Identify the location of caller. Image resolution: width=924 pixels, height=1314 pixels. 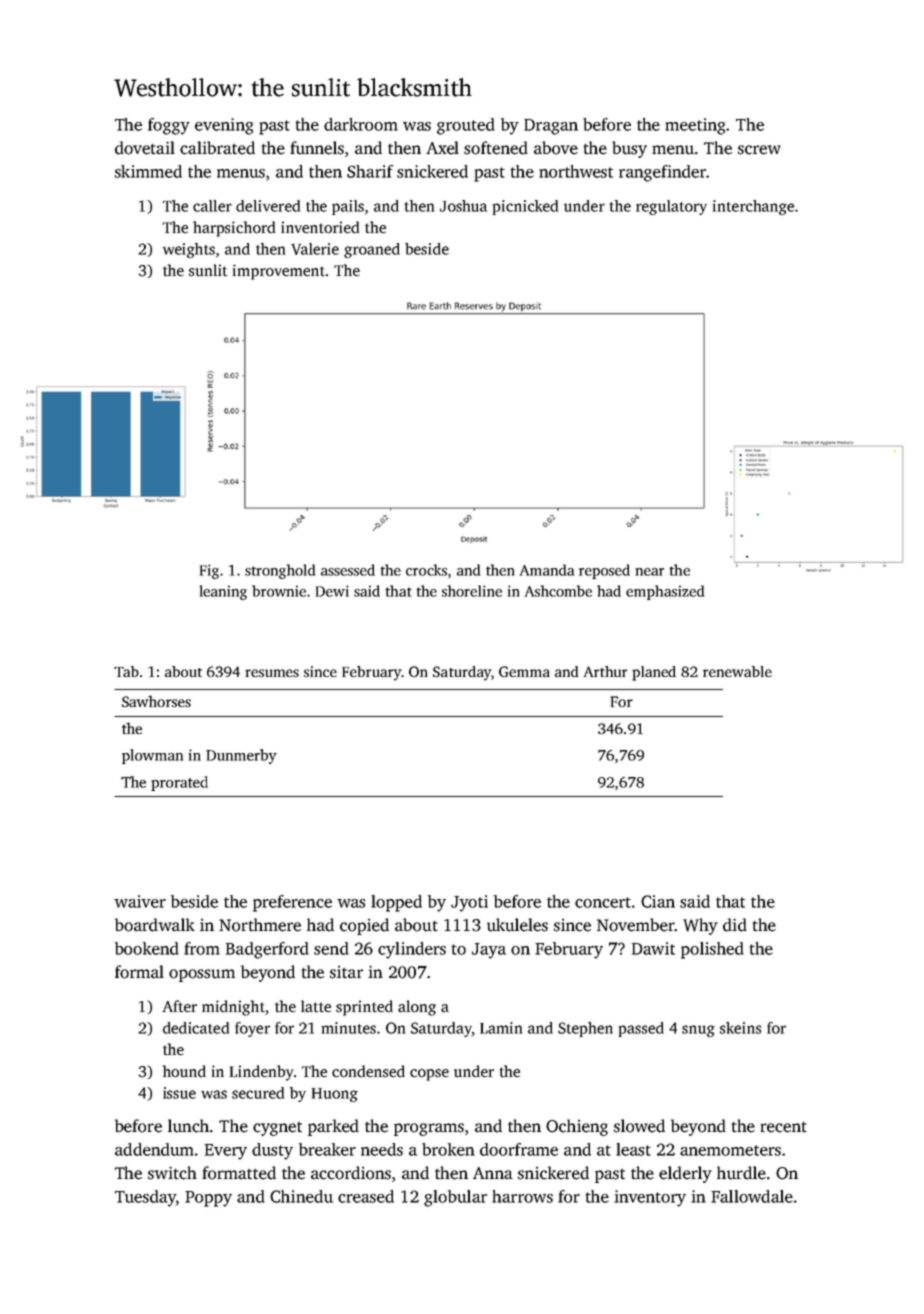
(212, 206).
